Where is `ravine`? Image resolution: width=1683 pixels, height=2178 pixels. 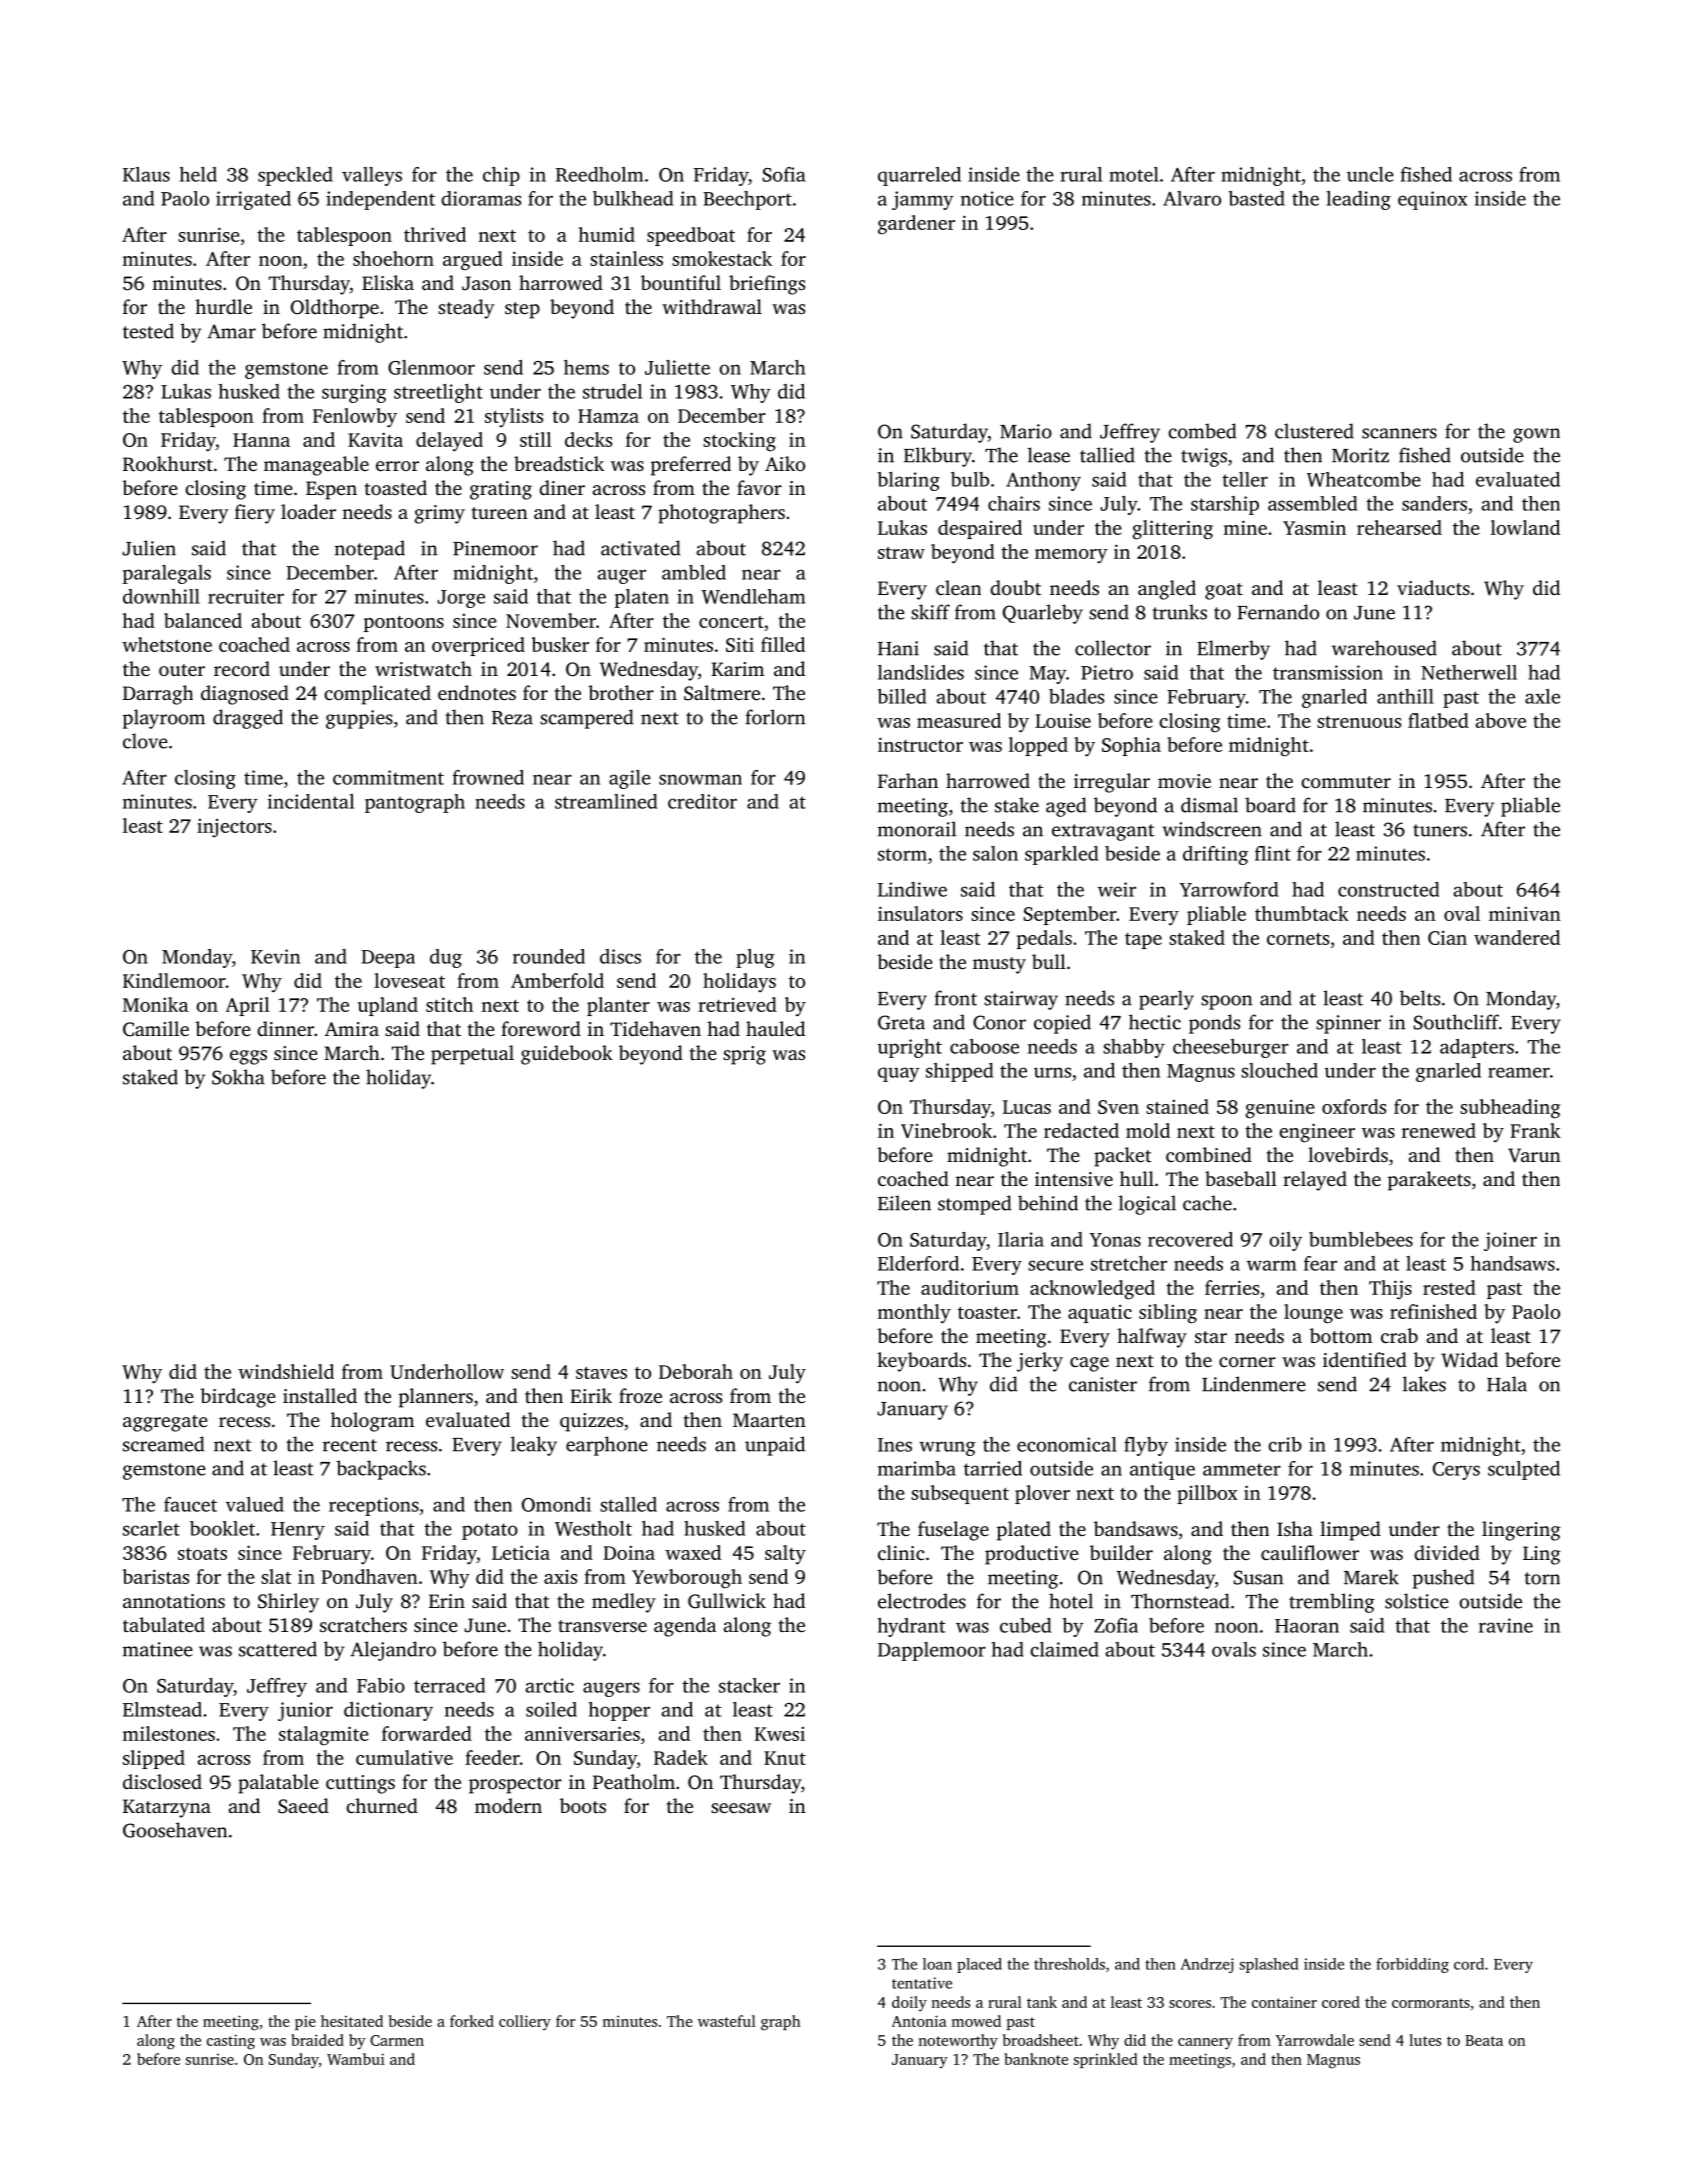
ravine is located at coordinates (1506, 1625).
